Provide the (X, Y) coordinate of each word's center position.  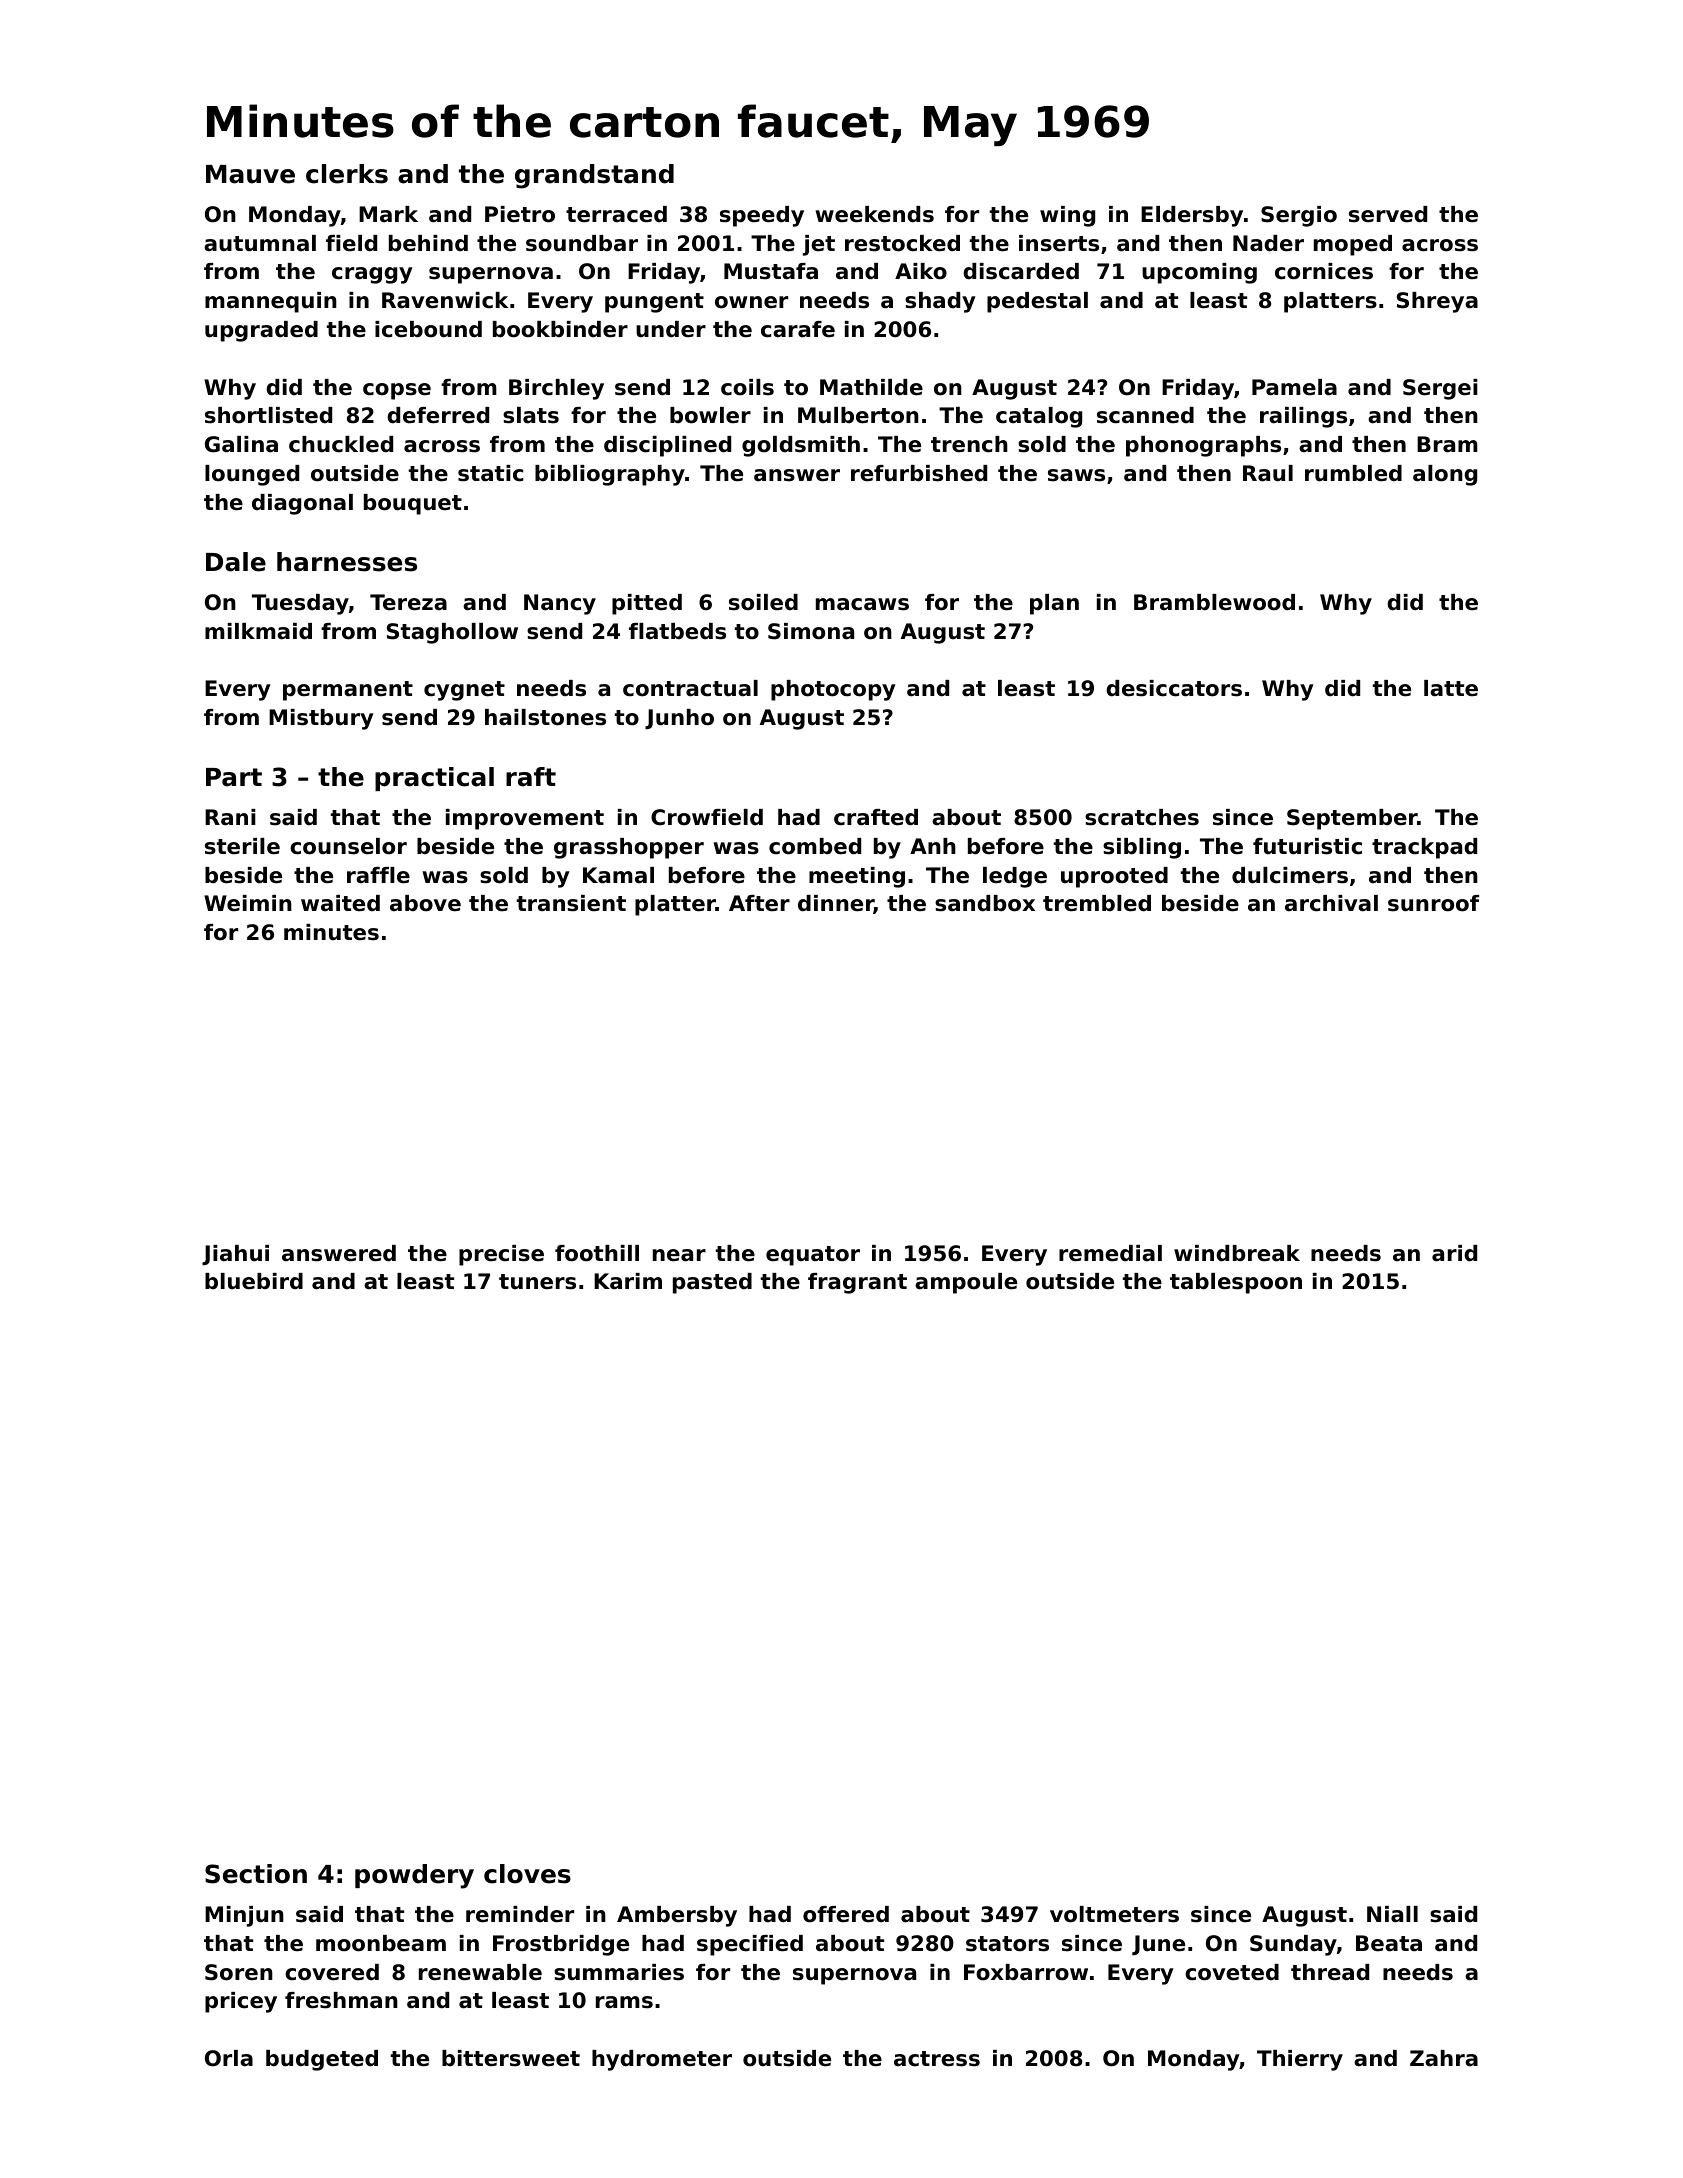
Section (256, 1874)
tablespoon (1236, 1283)
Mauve (250, 174)
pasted (712, 1283)
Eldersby (1192, 216)
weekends (874, 214)
